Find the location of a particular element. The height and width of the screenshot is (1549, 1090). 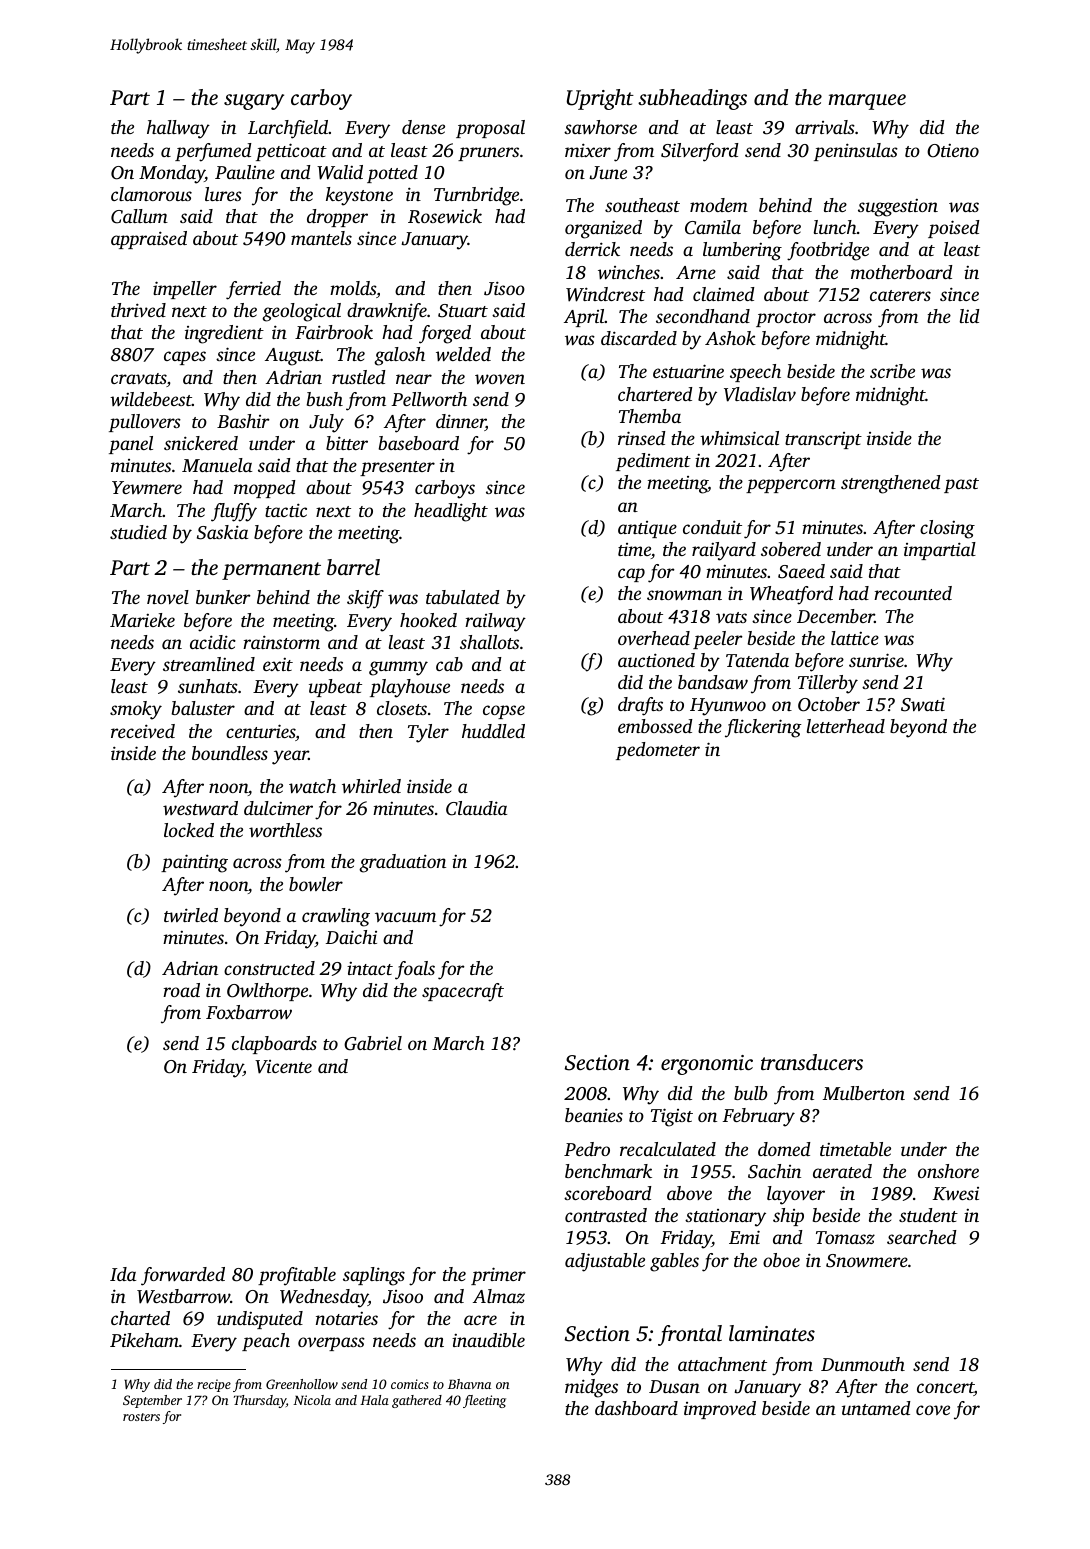

Gabriel is located at coordinates (373, 1043).
